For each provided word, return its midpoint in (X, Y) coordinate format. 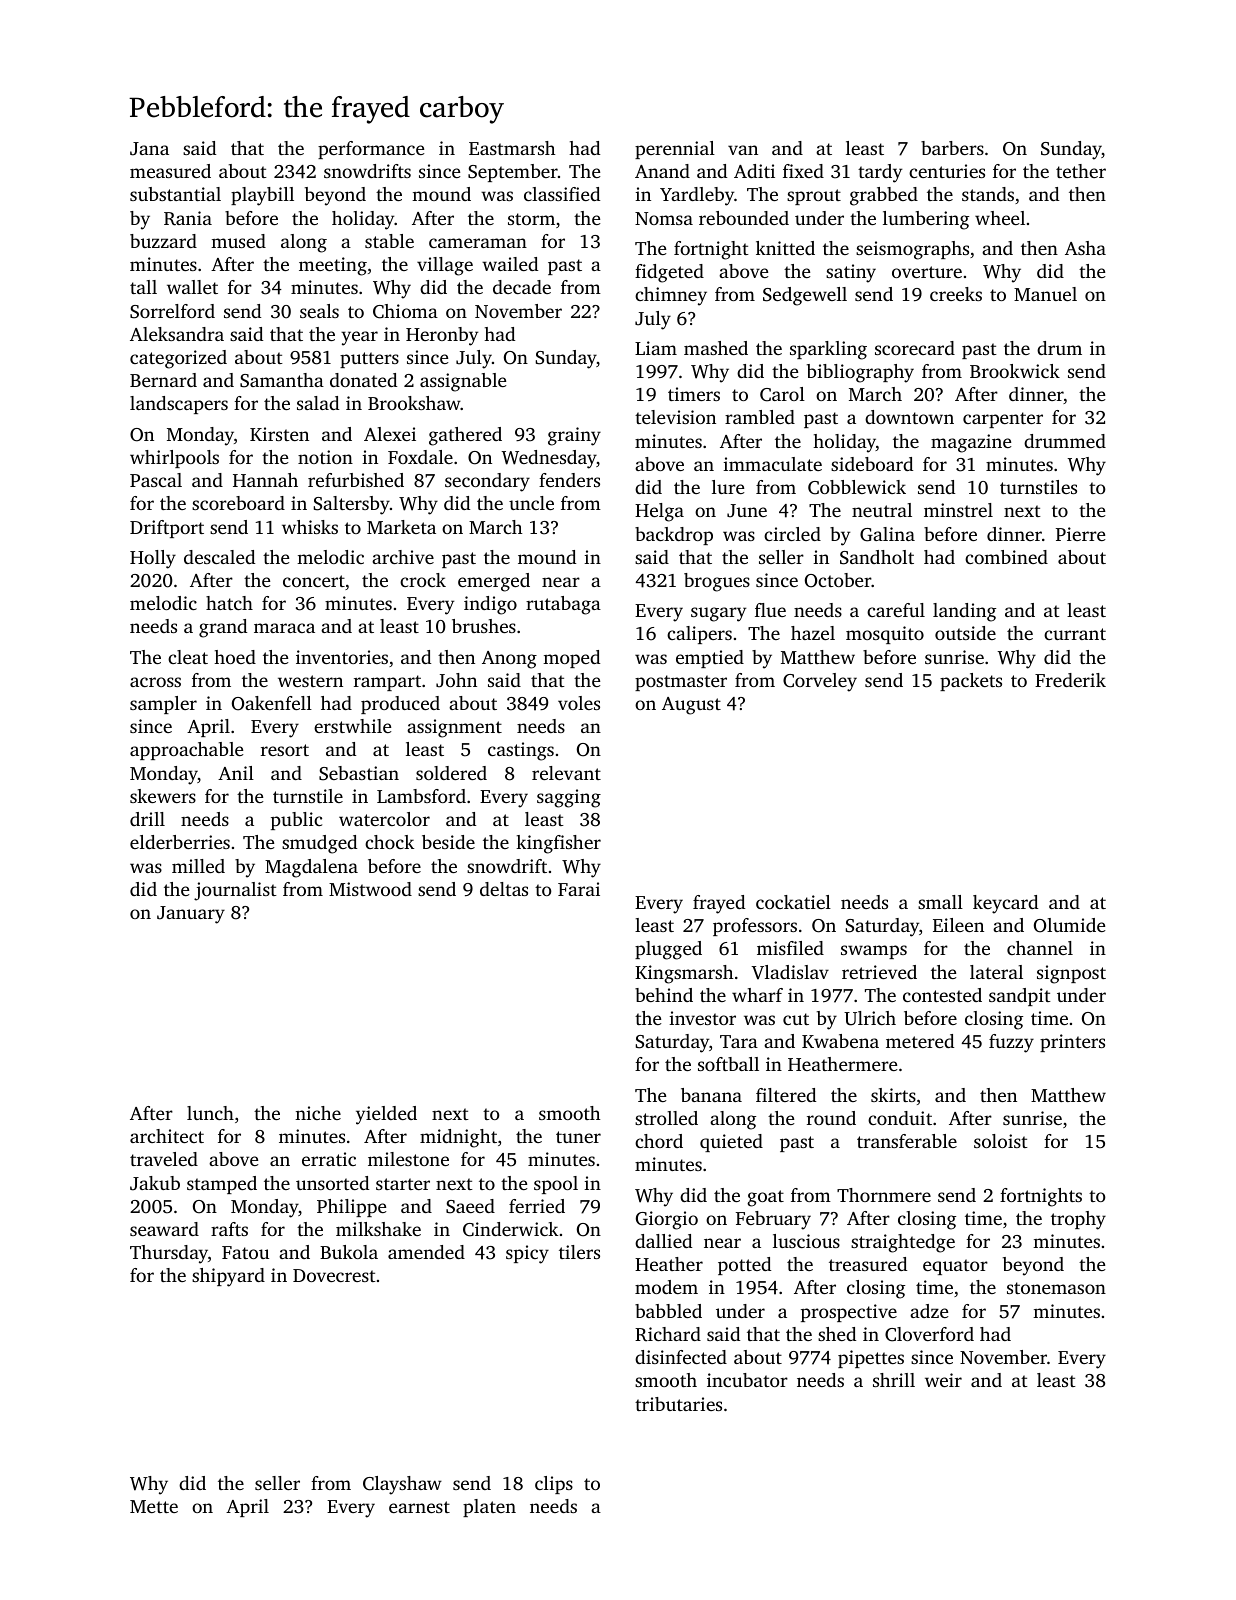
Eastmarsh (512, 148)
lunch (210, 1113)
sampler (163, 705)
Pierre (1080, 534)
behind (664, 995)
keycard (1005, 904)
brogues (717, 582)
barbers (952, 148)
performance (371, 150)
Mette (154, 1506)
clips (554, 1485)
